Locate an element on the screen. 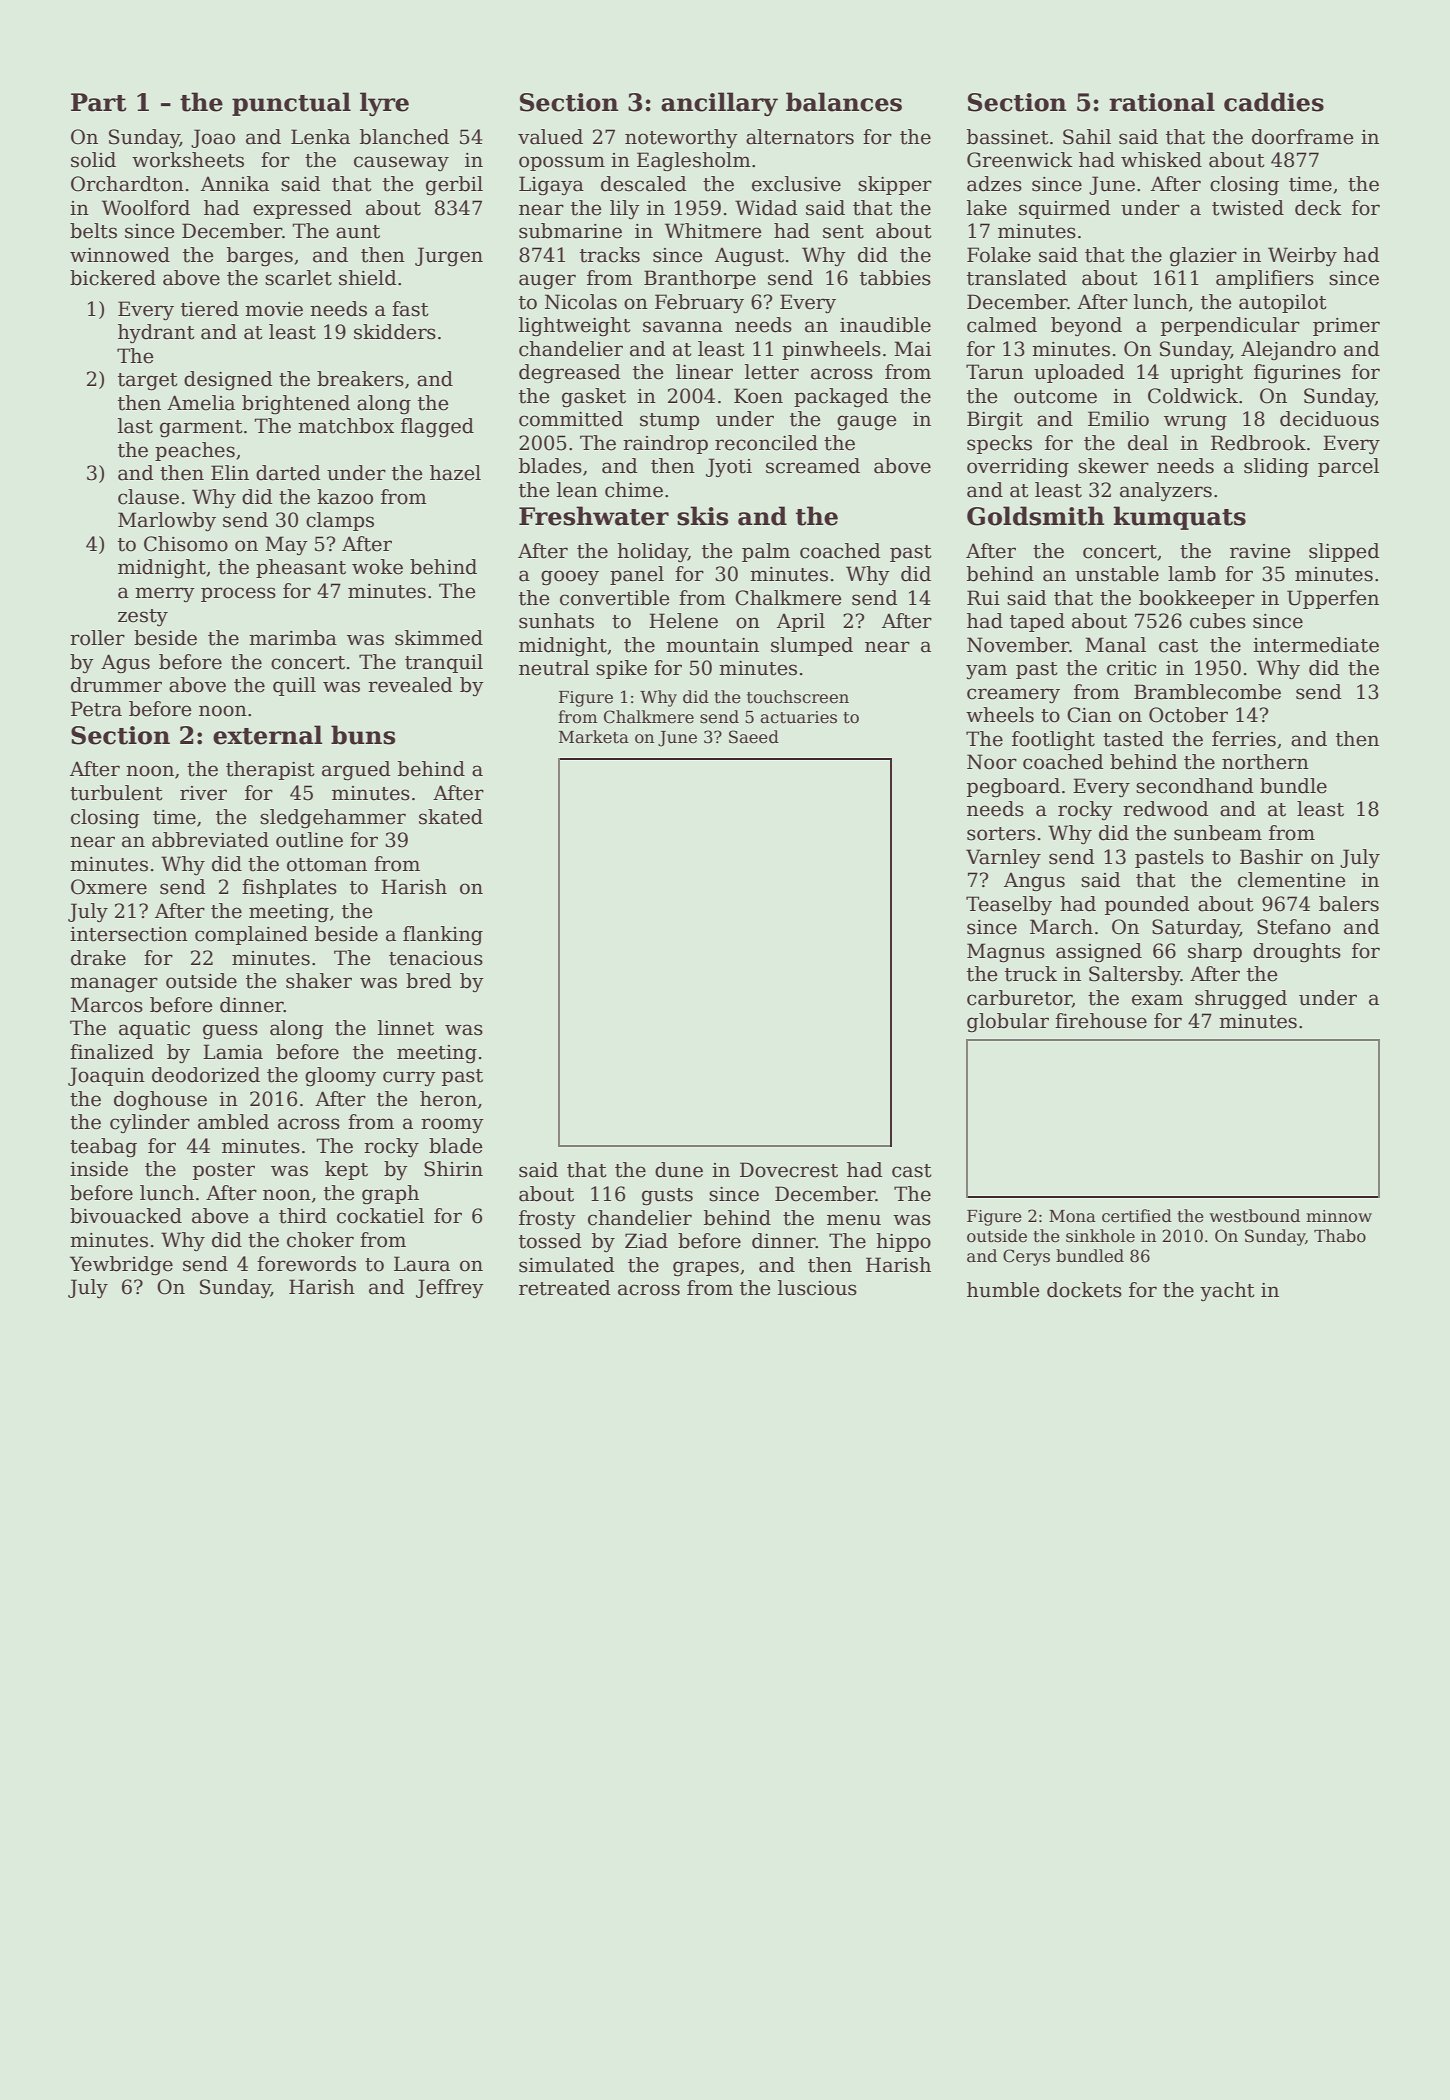 Image resolution: width=1450 pixels, height=2100 pixels. aunt is located at coordinates (358, 232).
